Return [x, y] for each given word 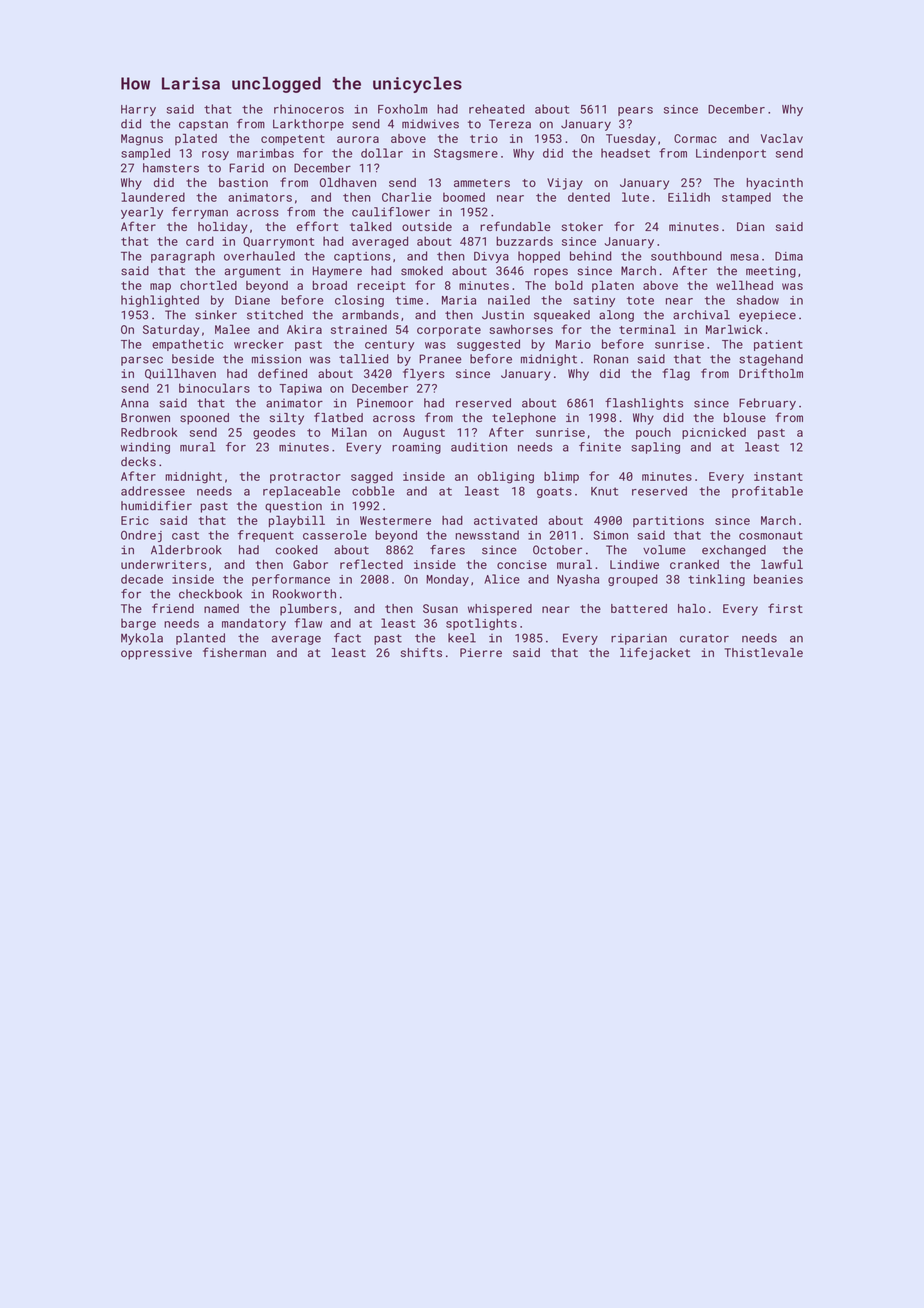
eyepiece [767, 316]
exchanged [734, 551]
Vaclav [782, 138]
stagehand [771, 360]
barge [138, 624]
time [409, 300]
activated [505, 520]
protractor [305, 478]
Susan [440, 608]
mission [276, 359]
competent [293, 140]
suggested [488, 345]
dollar [382, 153]
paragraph [183, 257]
